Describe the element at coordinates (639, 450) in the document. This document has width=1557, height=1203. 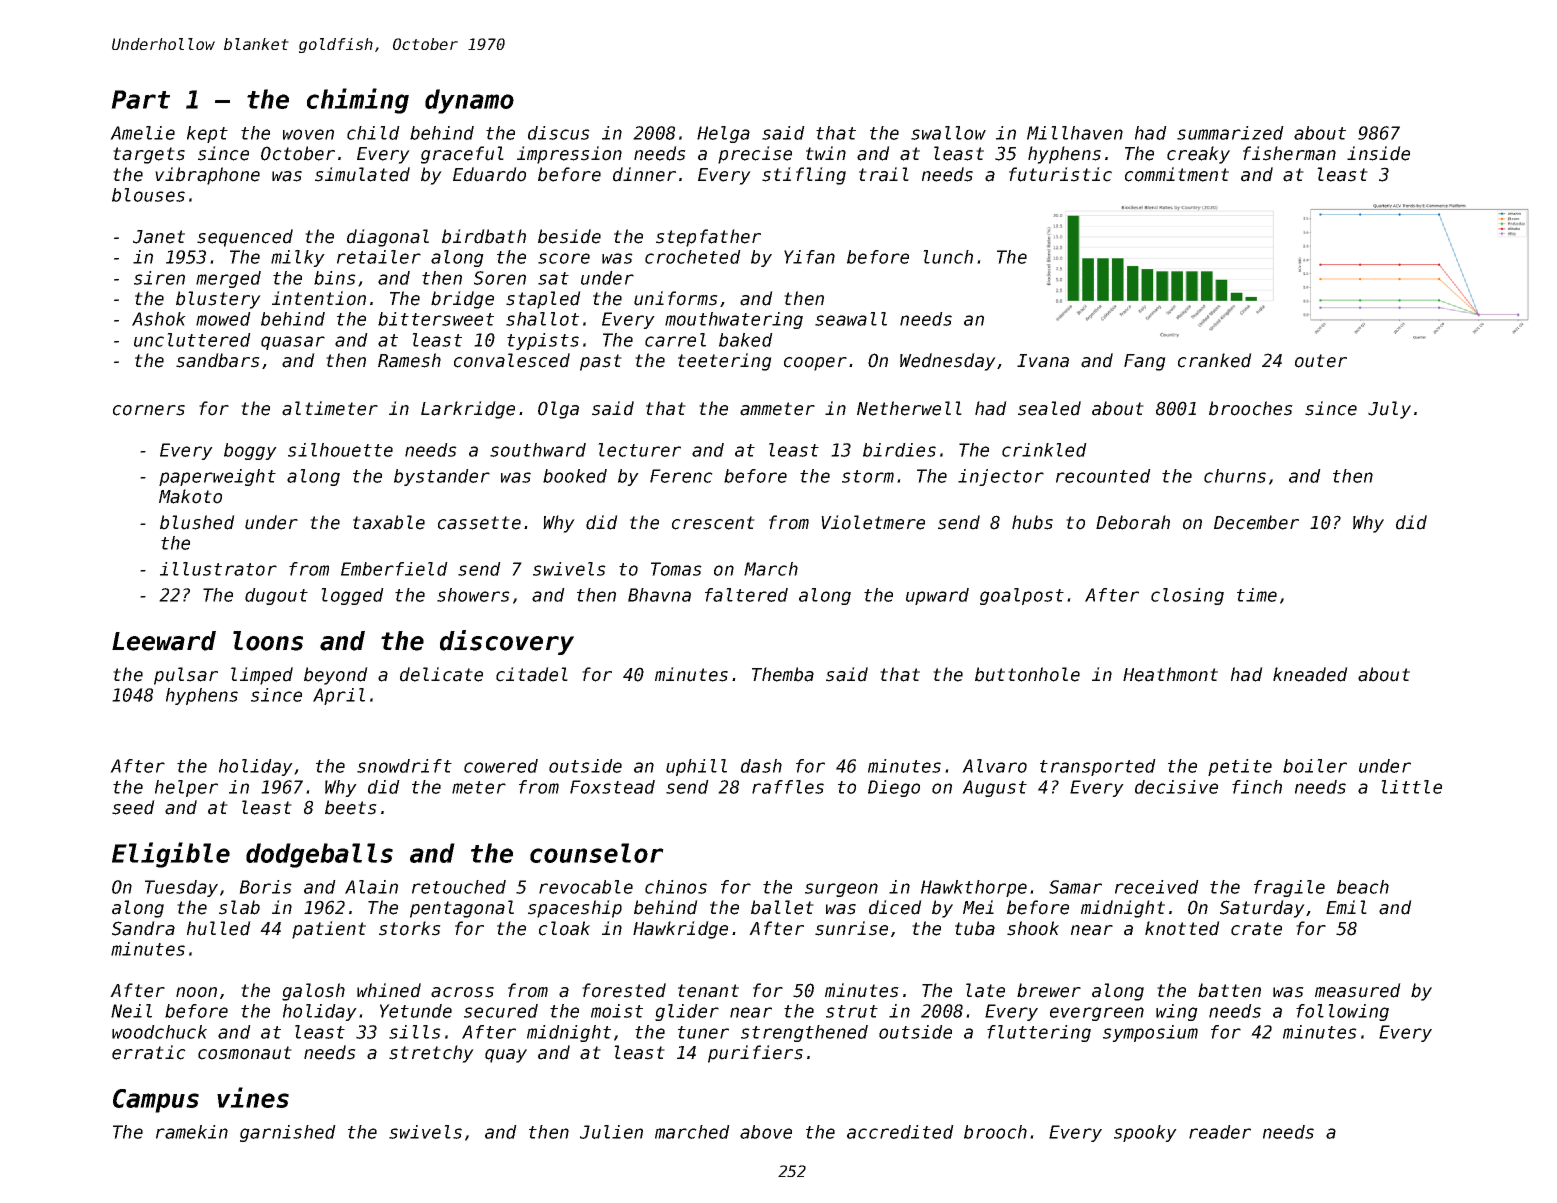
I see `lecturer` at that location.
